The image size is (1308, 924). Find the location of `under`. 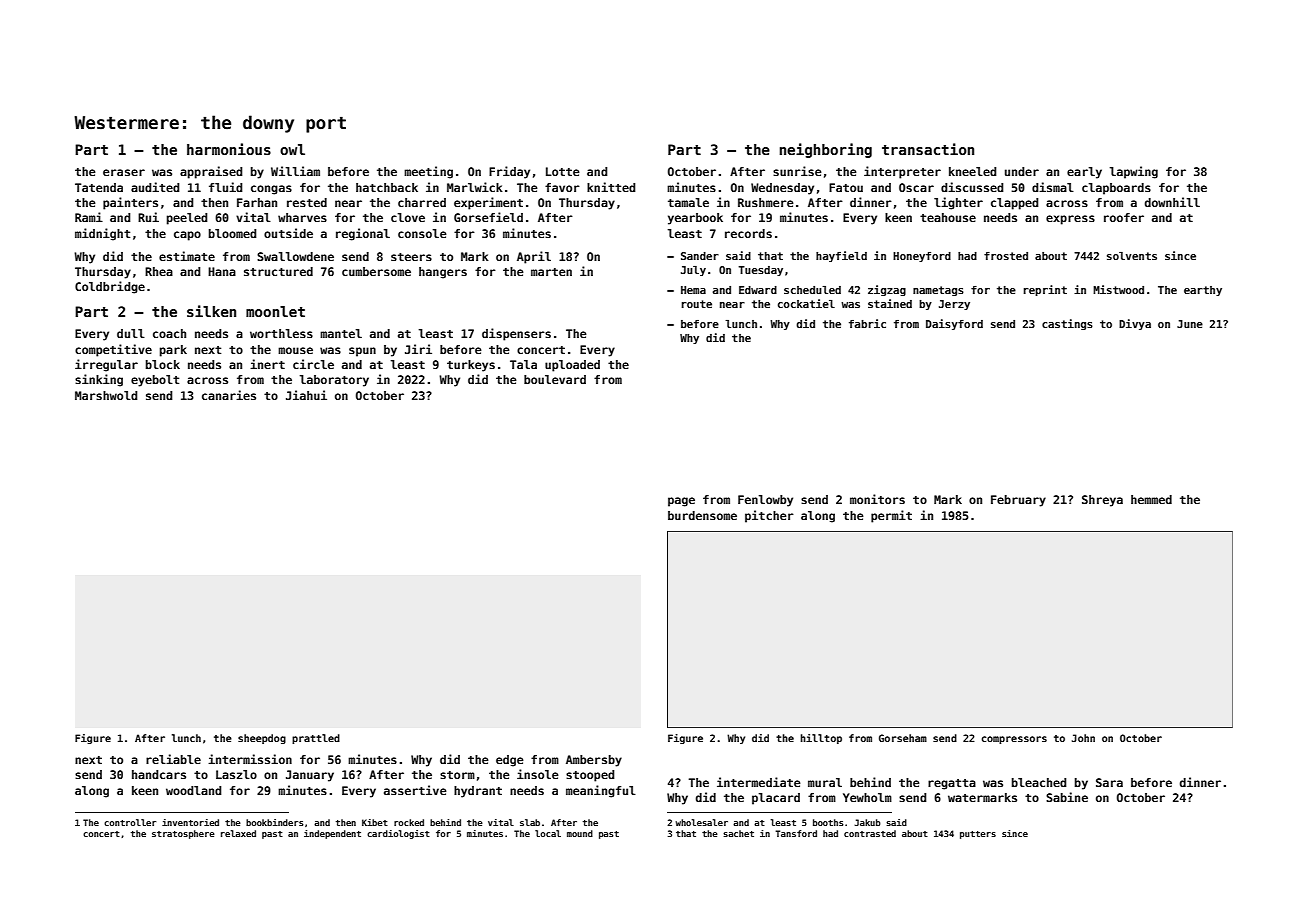

under is located at coordinates (1022, 171).
